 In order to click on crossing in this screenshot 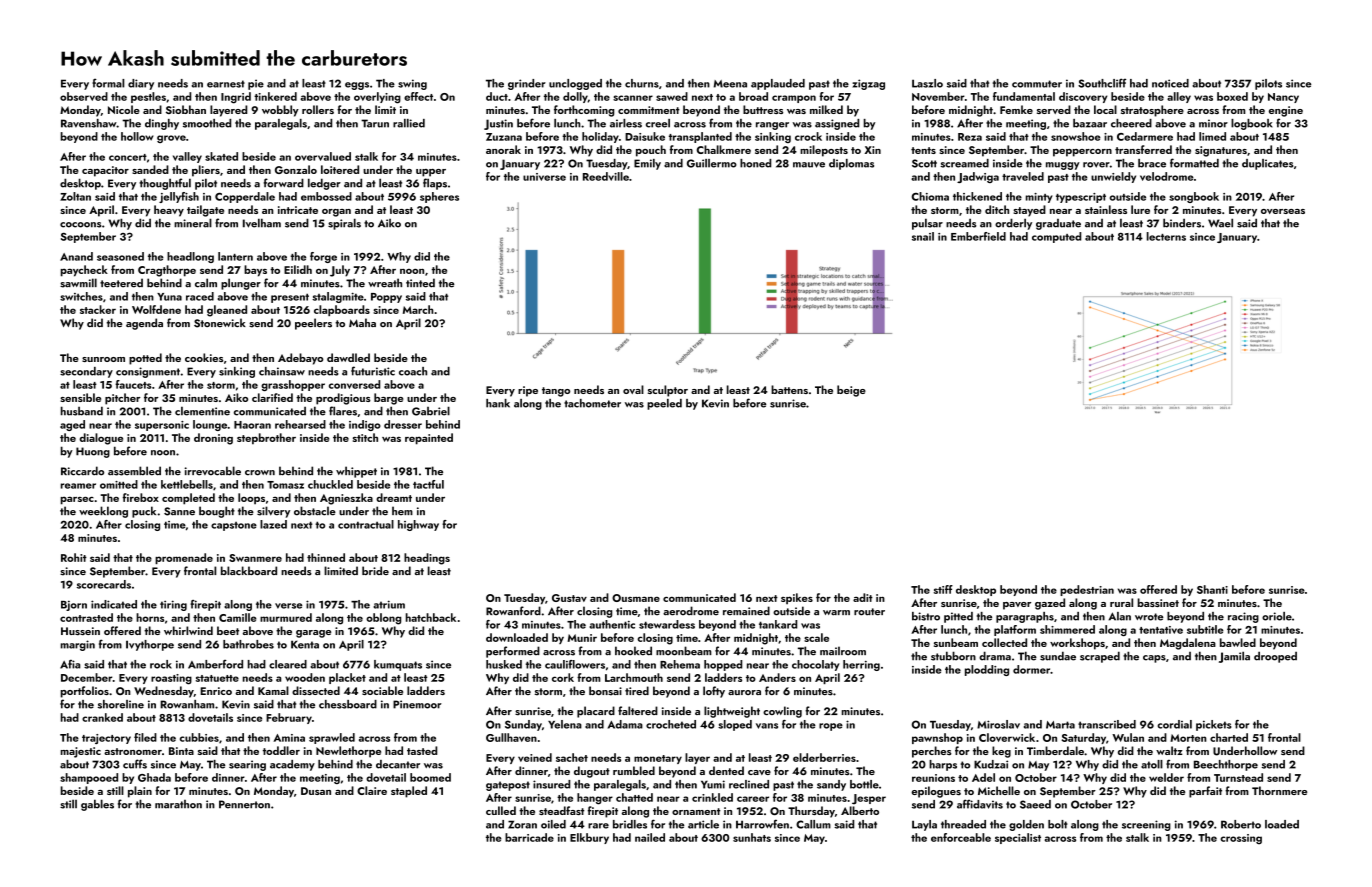, I will do `click(1241, 839)`.
